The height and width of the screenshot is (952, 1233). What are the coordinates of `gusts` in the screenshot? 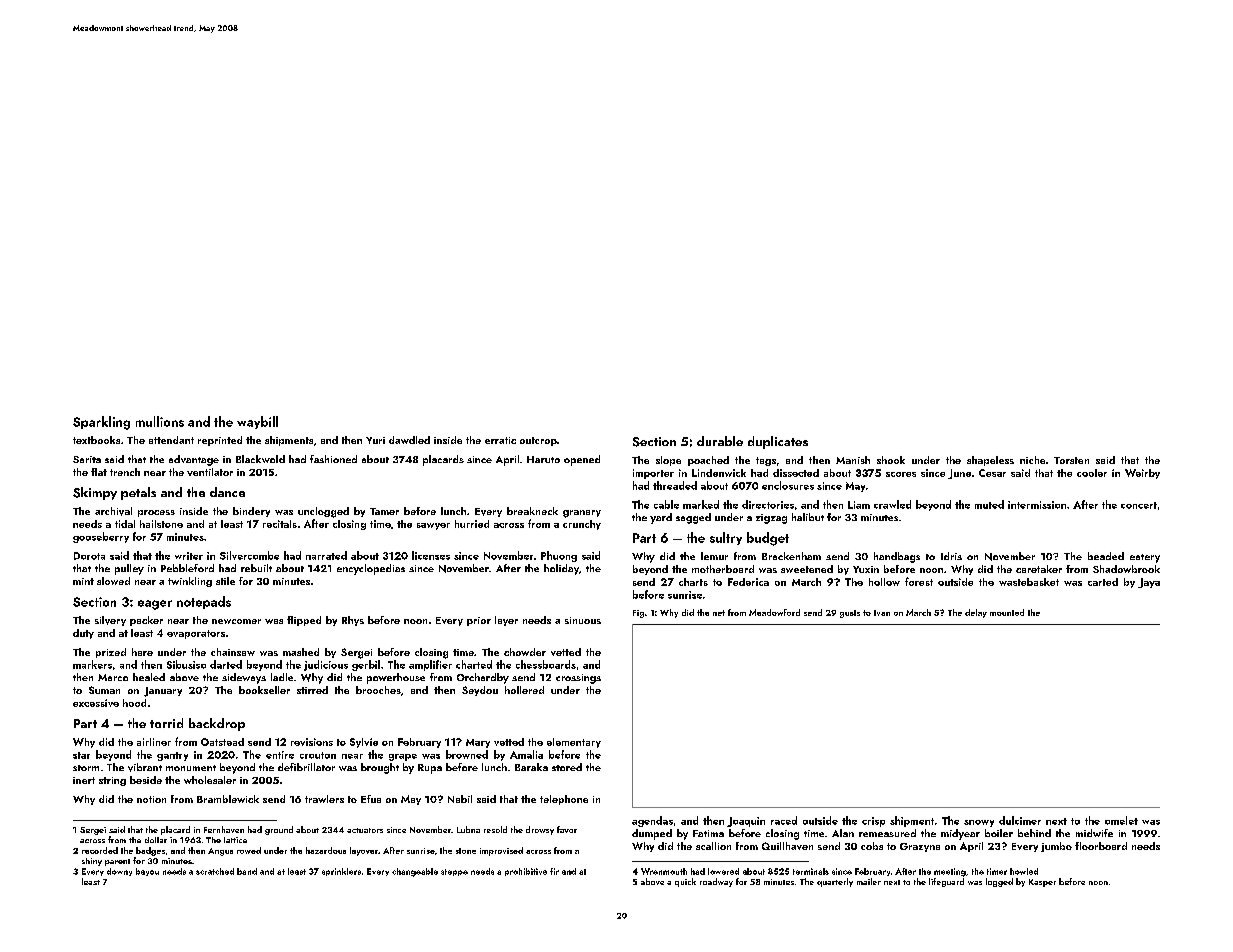 It's located at (850, 614).
